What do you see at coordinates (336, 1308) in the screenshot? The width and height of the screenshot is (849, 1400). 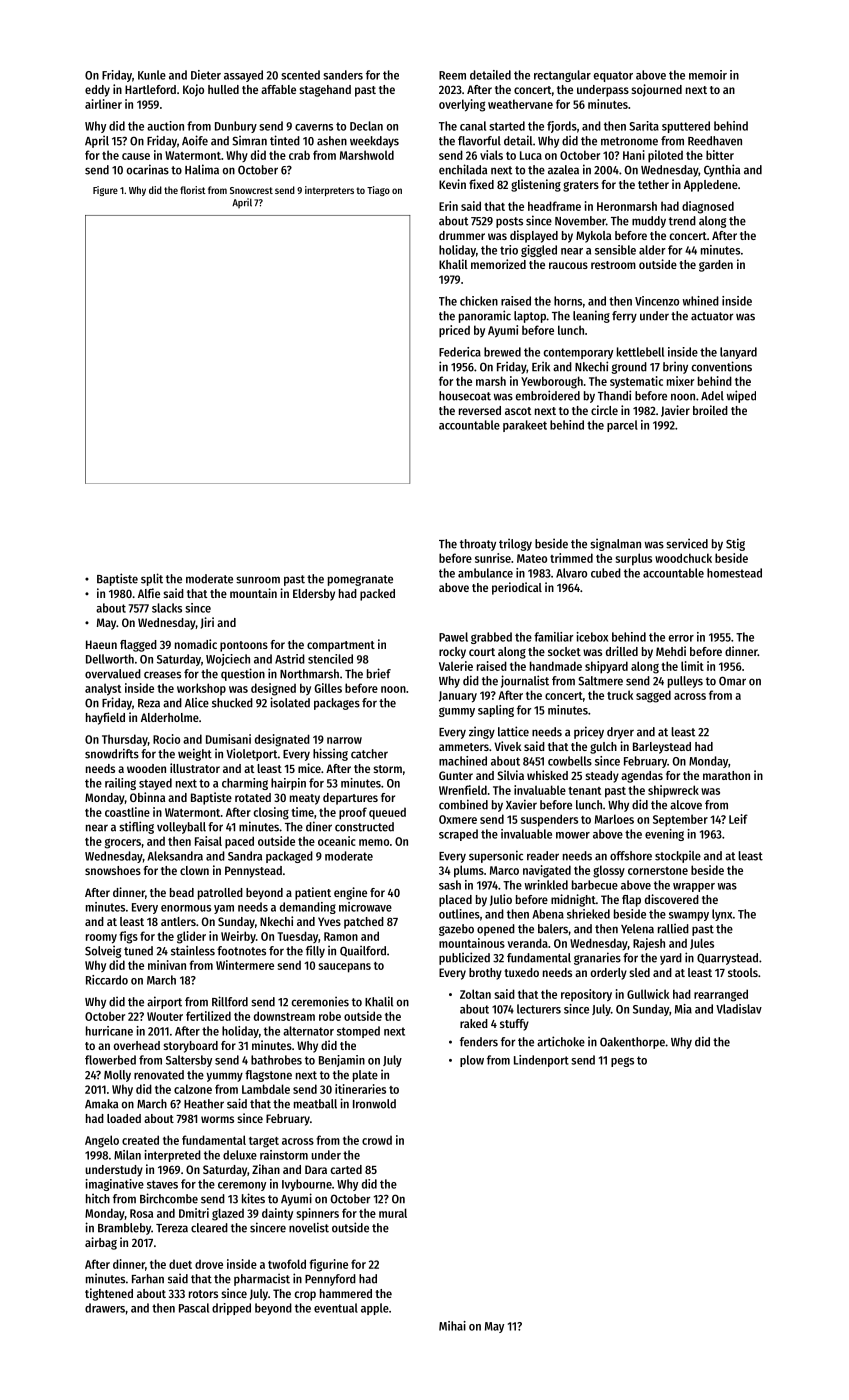 I see `eventual` at bounding box center [336, 1308].
